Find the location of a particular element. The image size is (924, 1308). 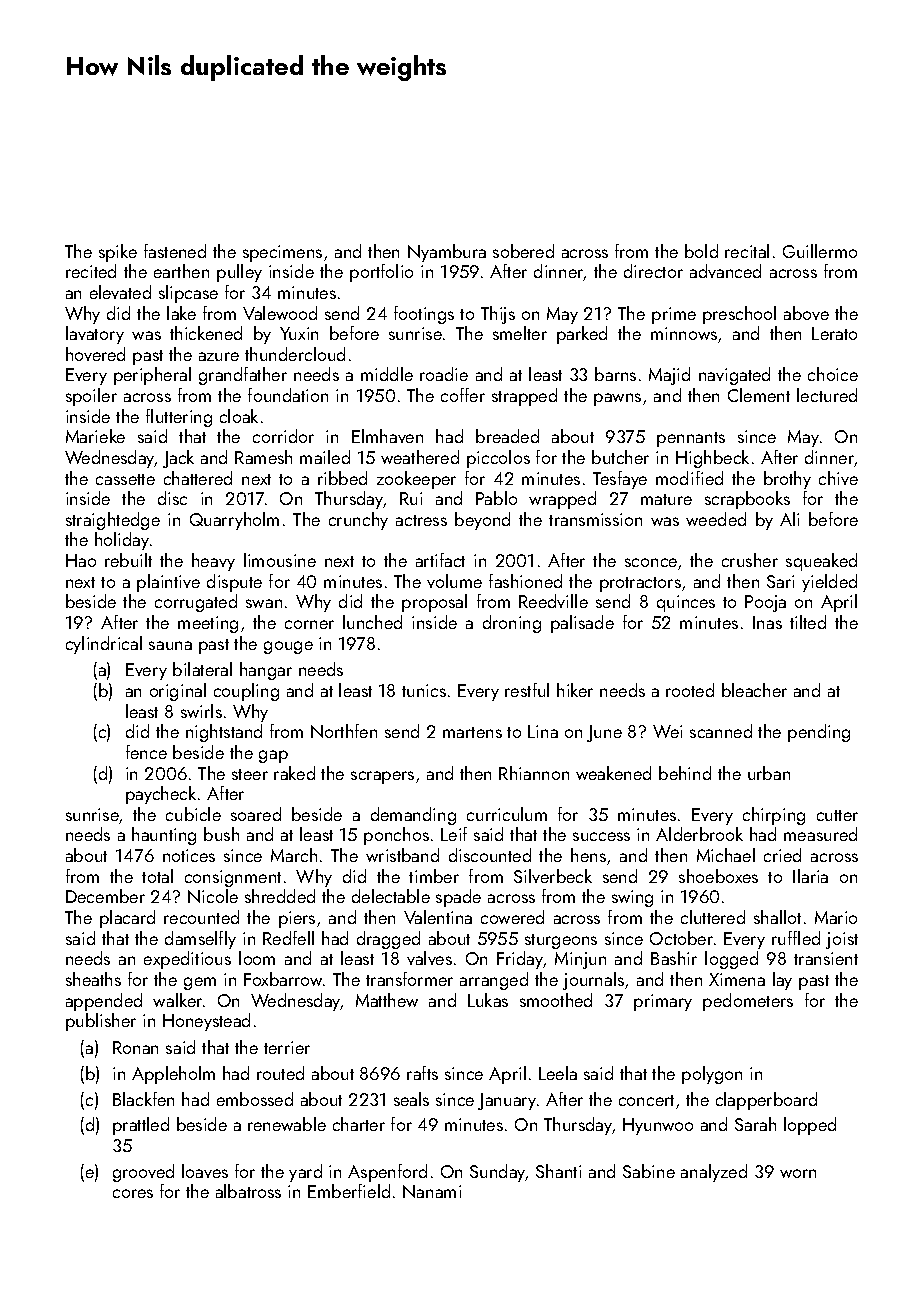

parked is located at coordinates (582, 335).
